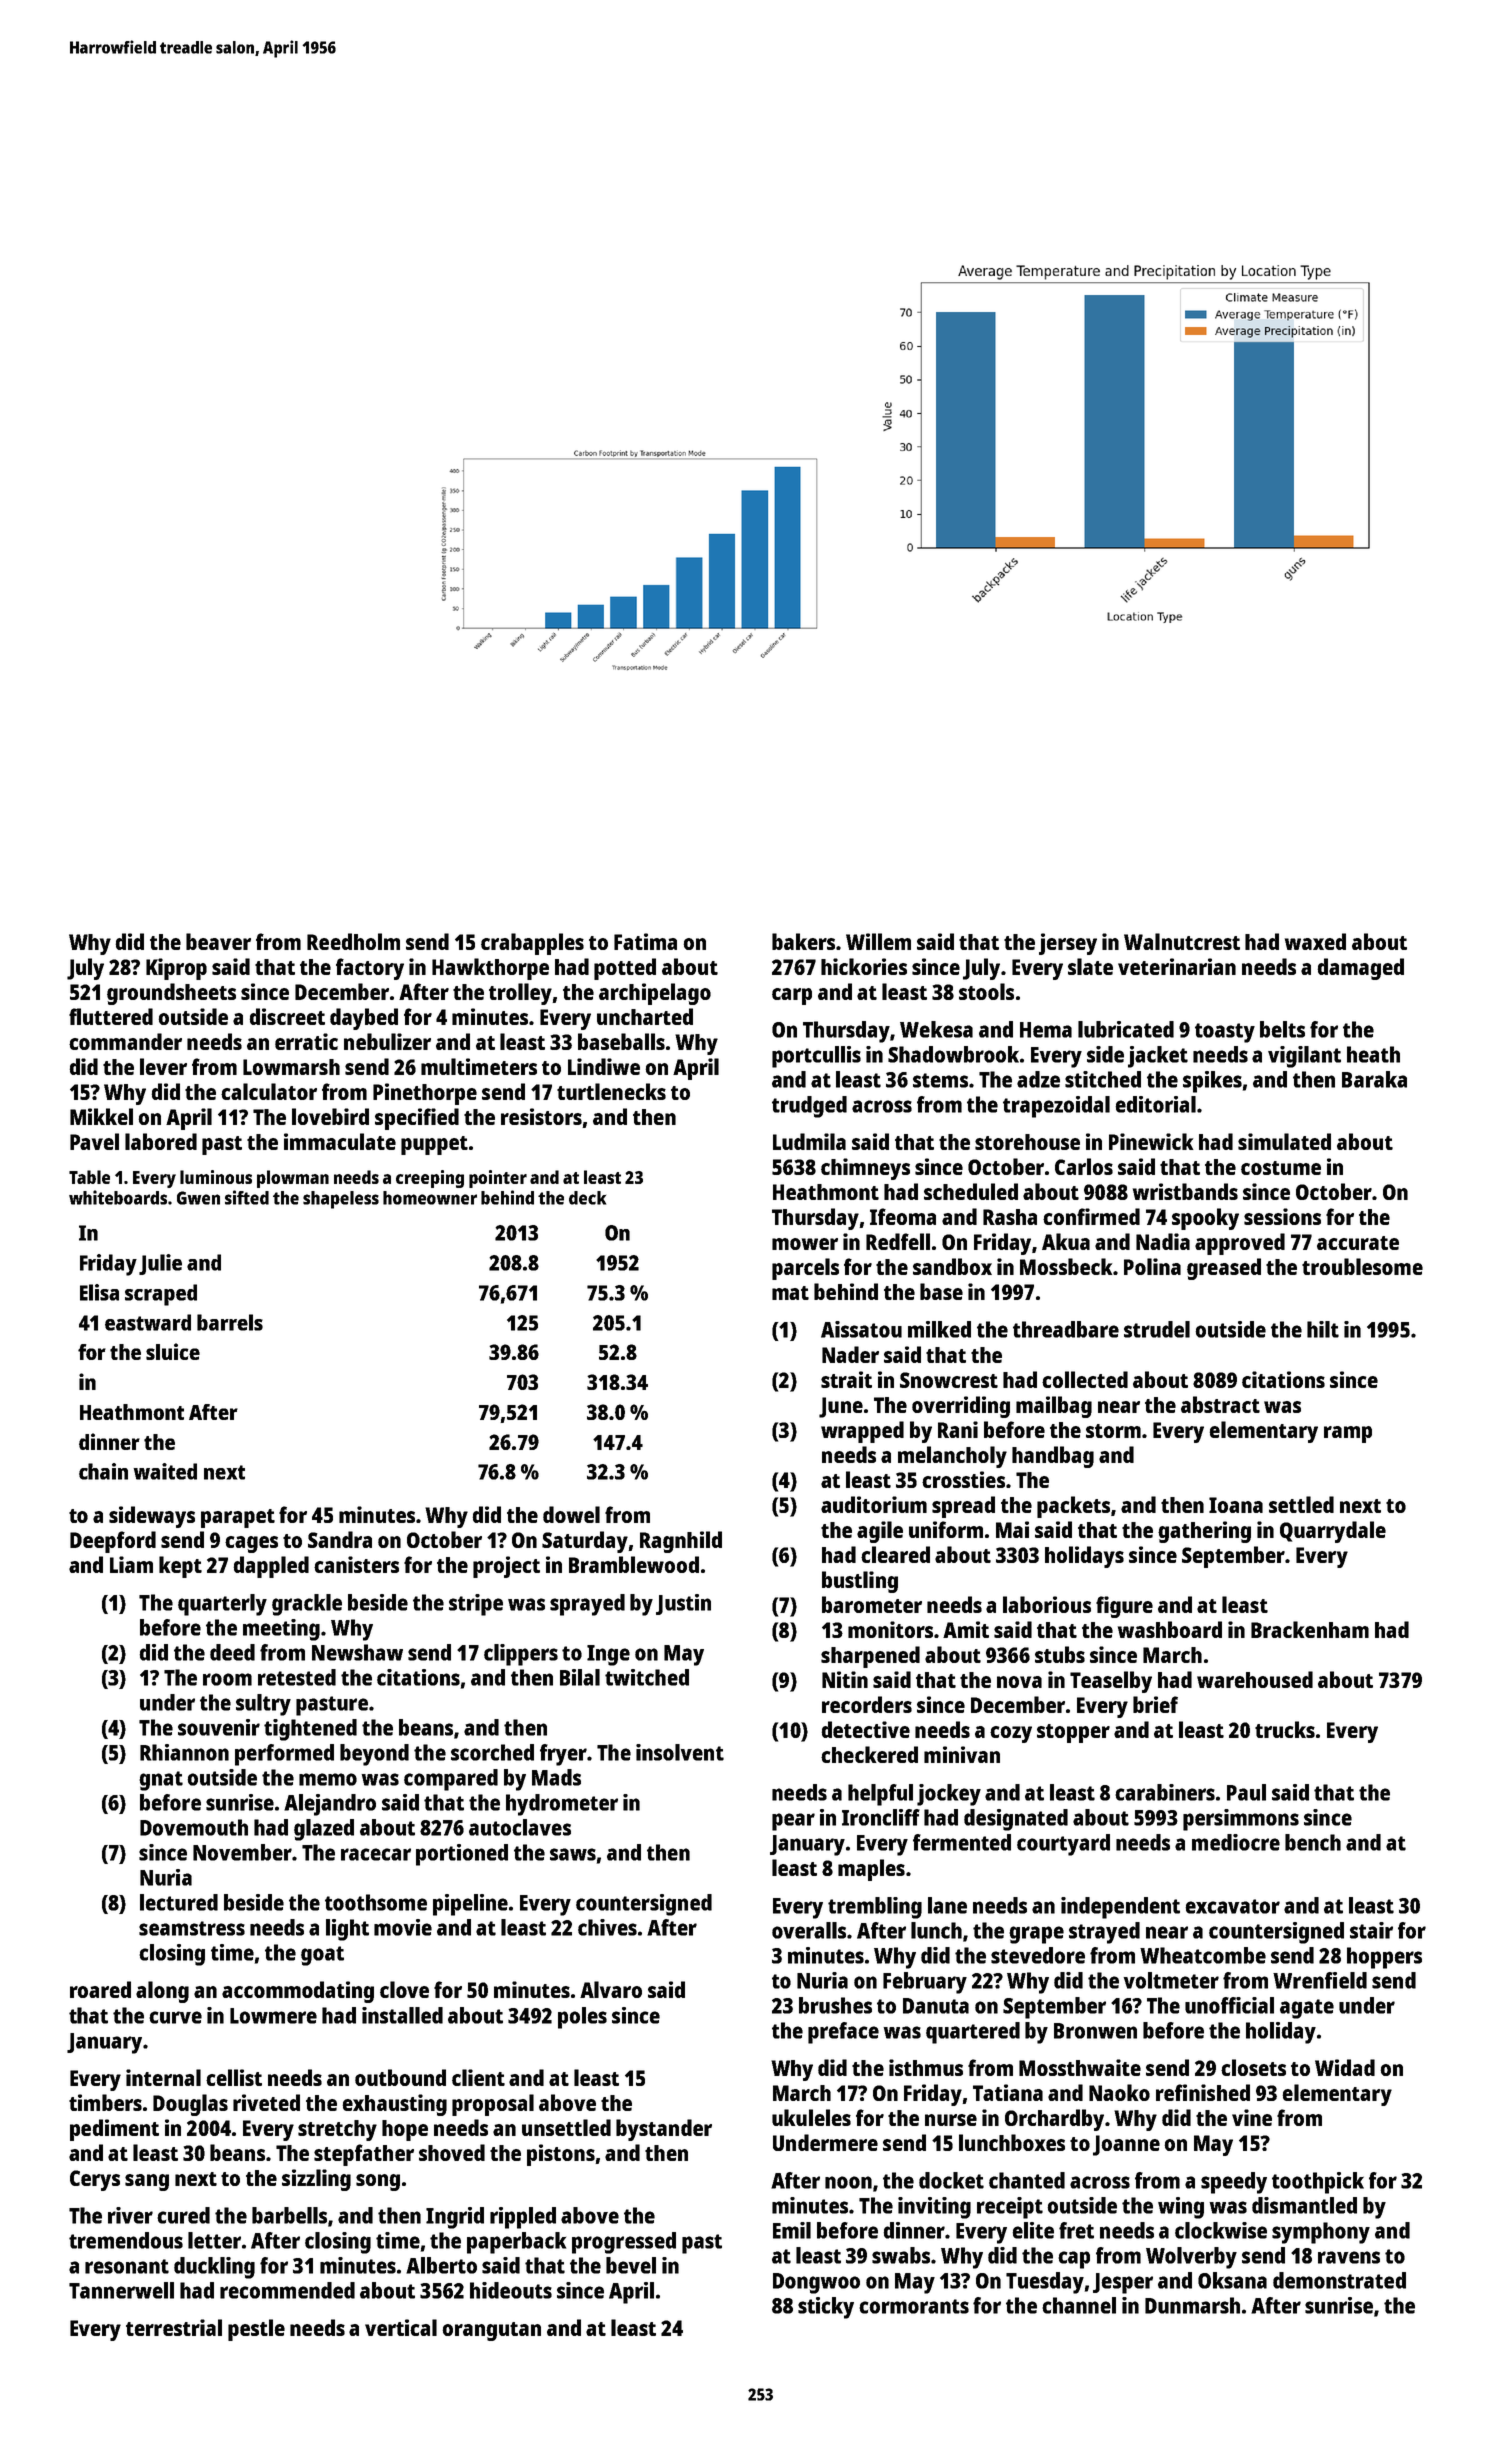 This image has height=2464, width=1496. I want to click on jersey, so click(1068, 944).
